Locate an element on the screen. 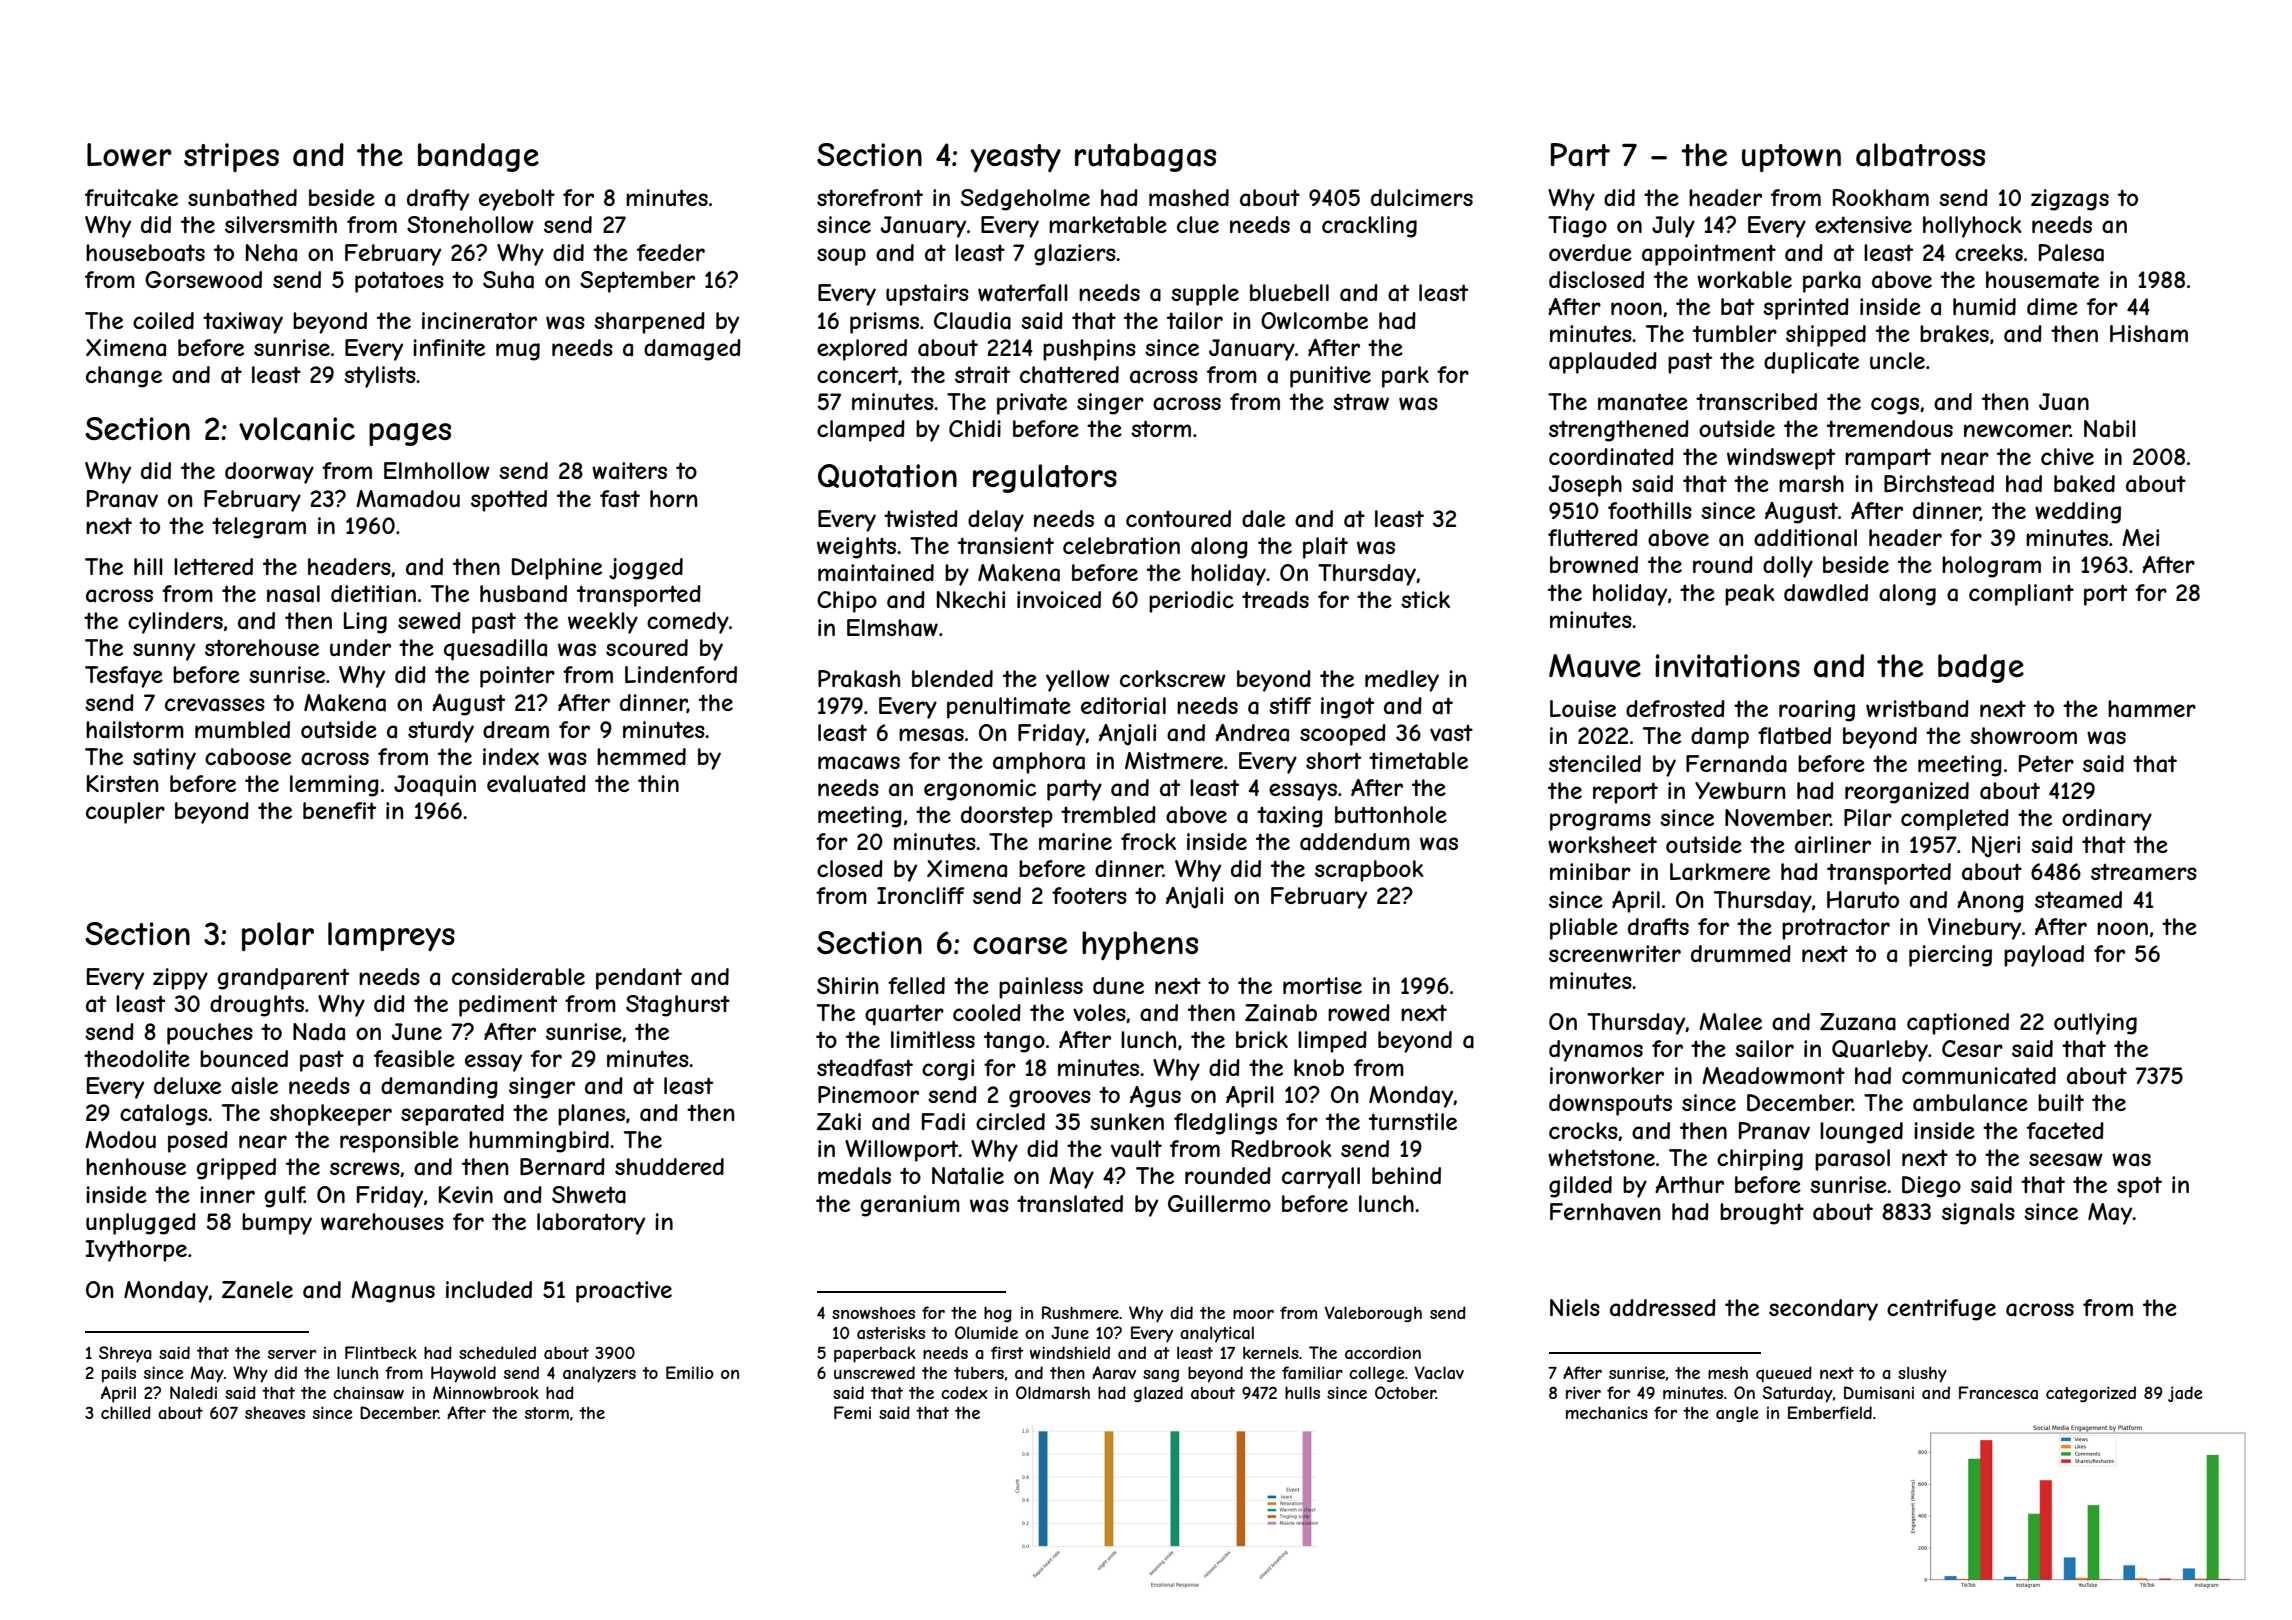 Image resolution: width=2292 pixels, height=1620 pixels. bandage is located at coordinates (478, 157).
